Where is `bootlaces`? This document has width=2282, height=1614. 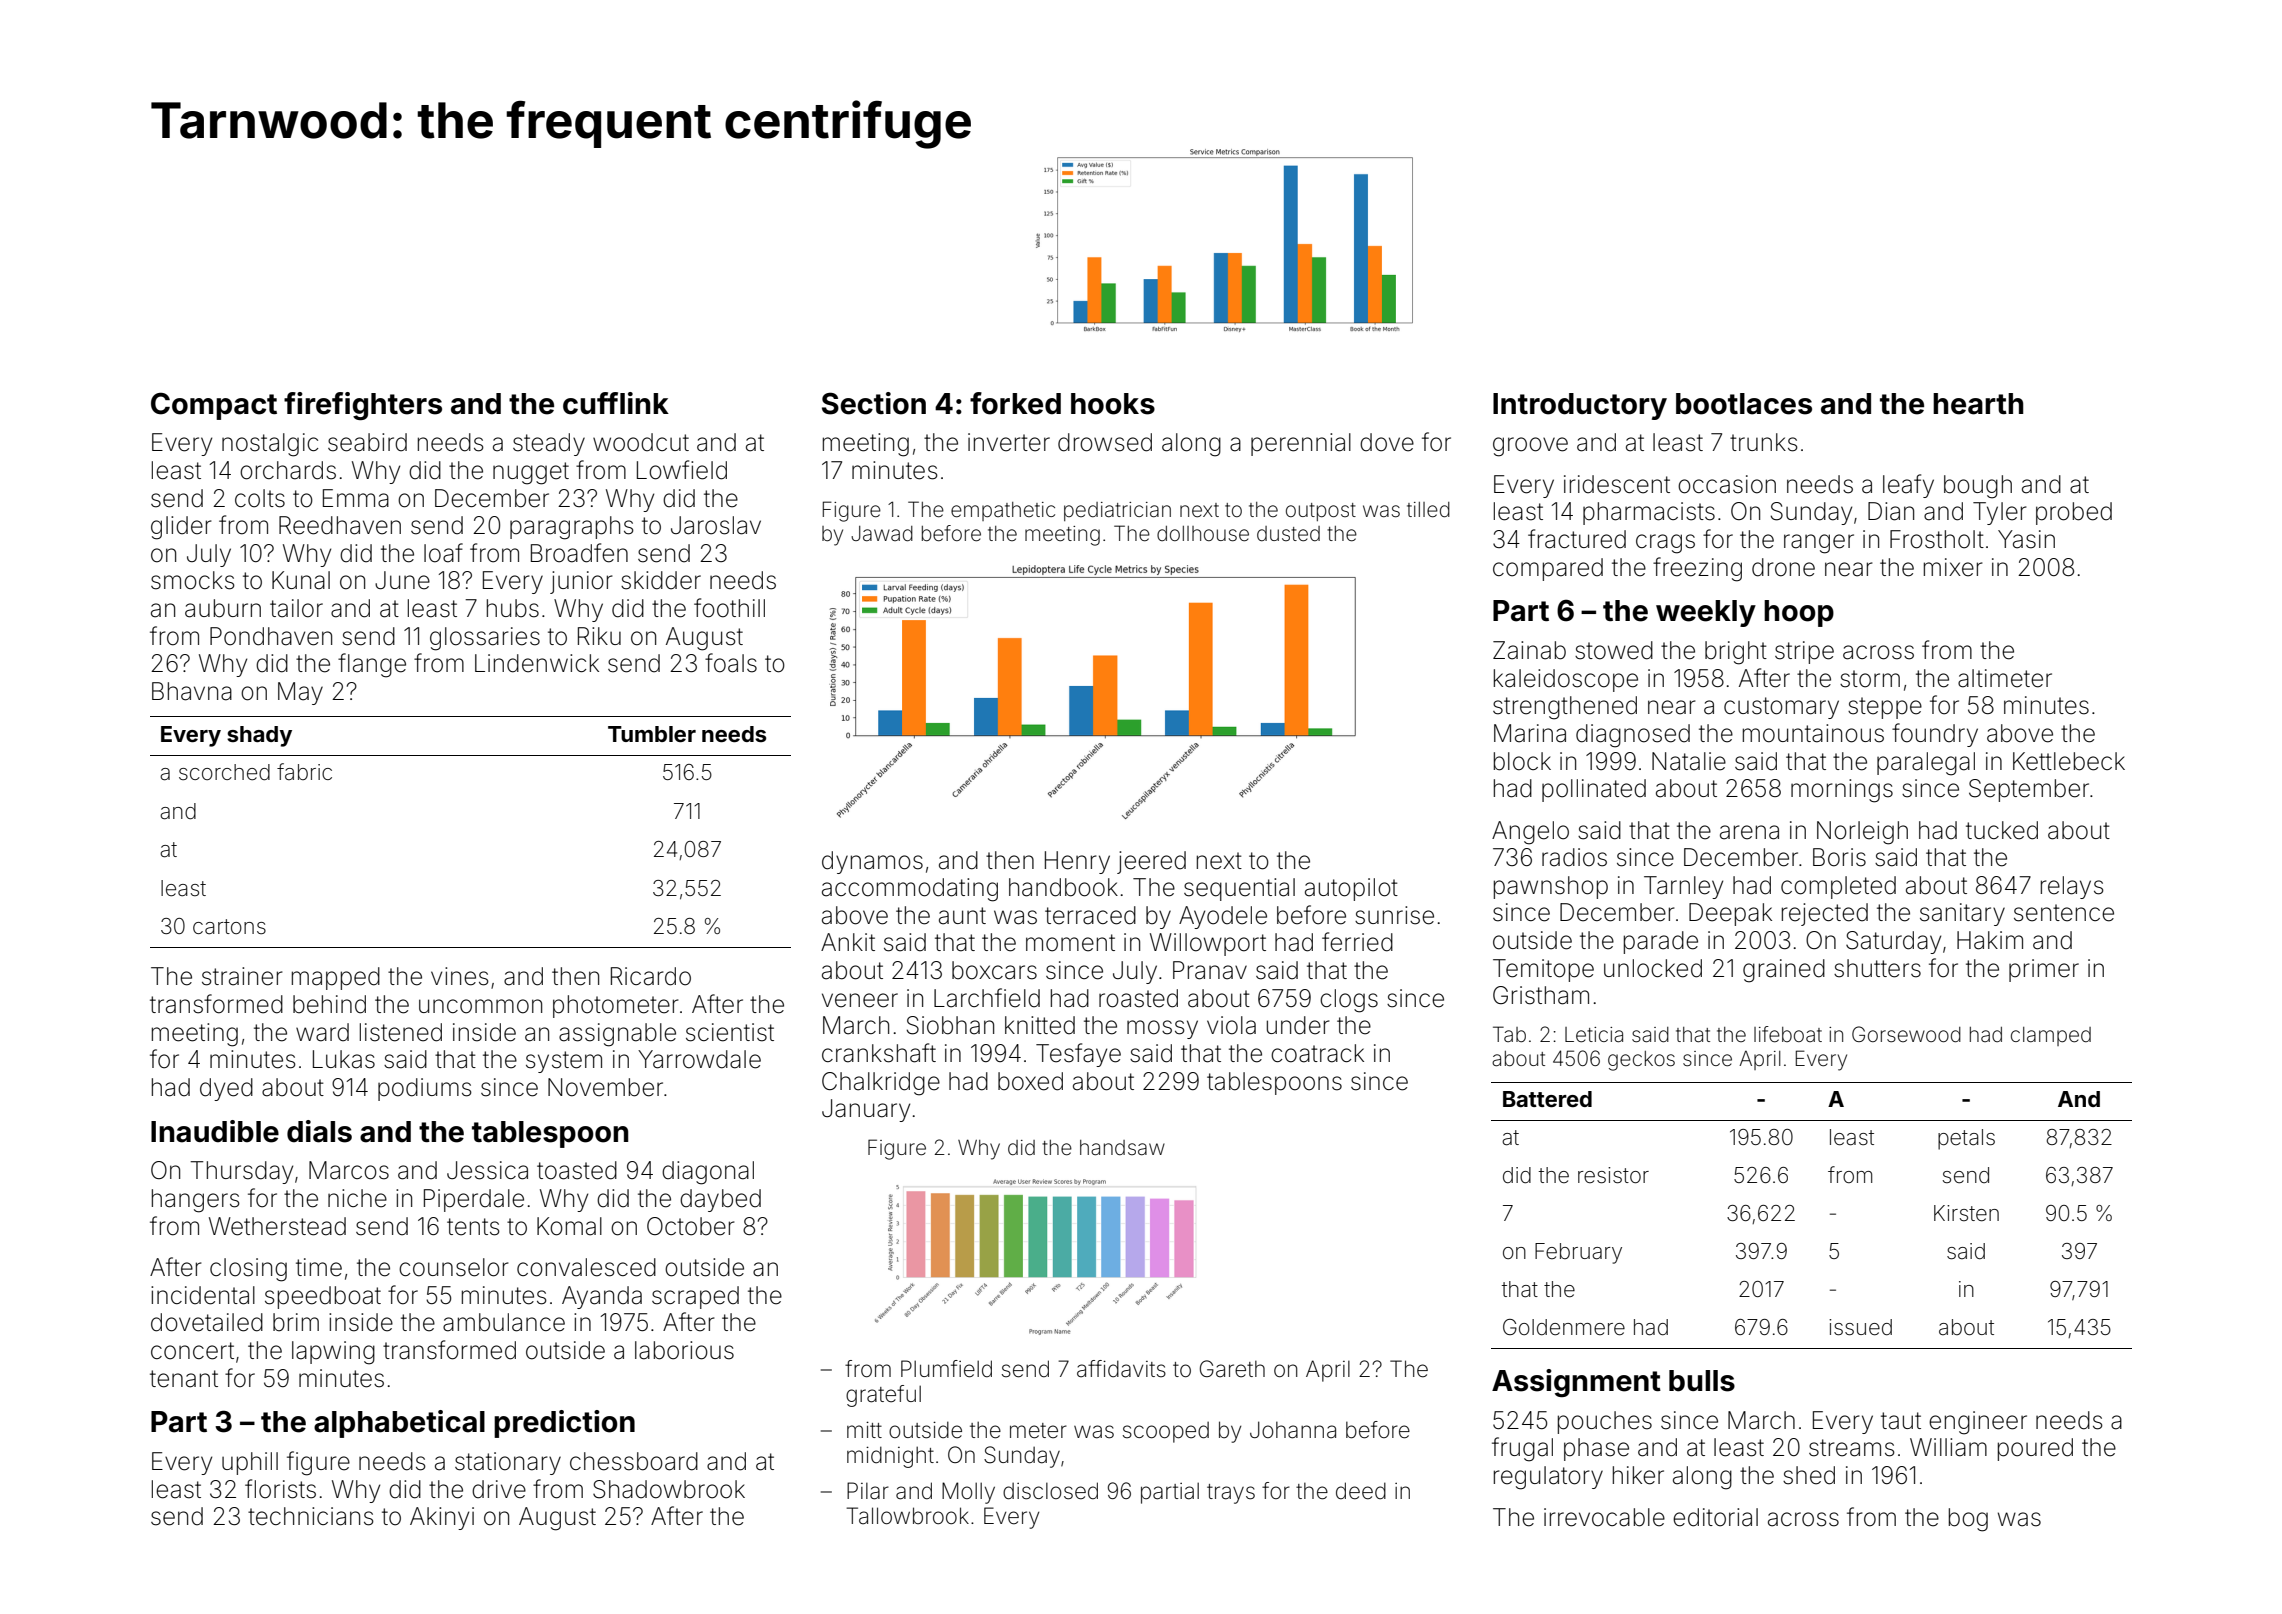 bootlaces is located at coordinates (1744, 404).
